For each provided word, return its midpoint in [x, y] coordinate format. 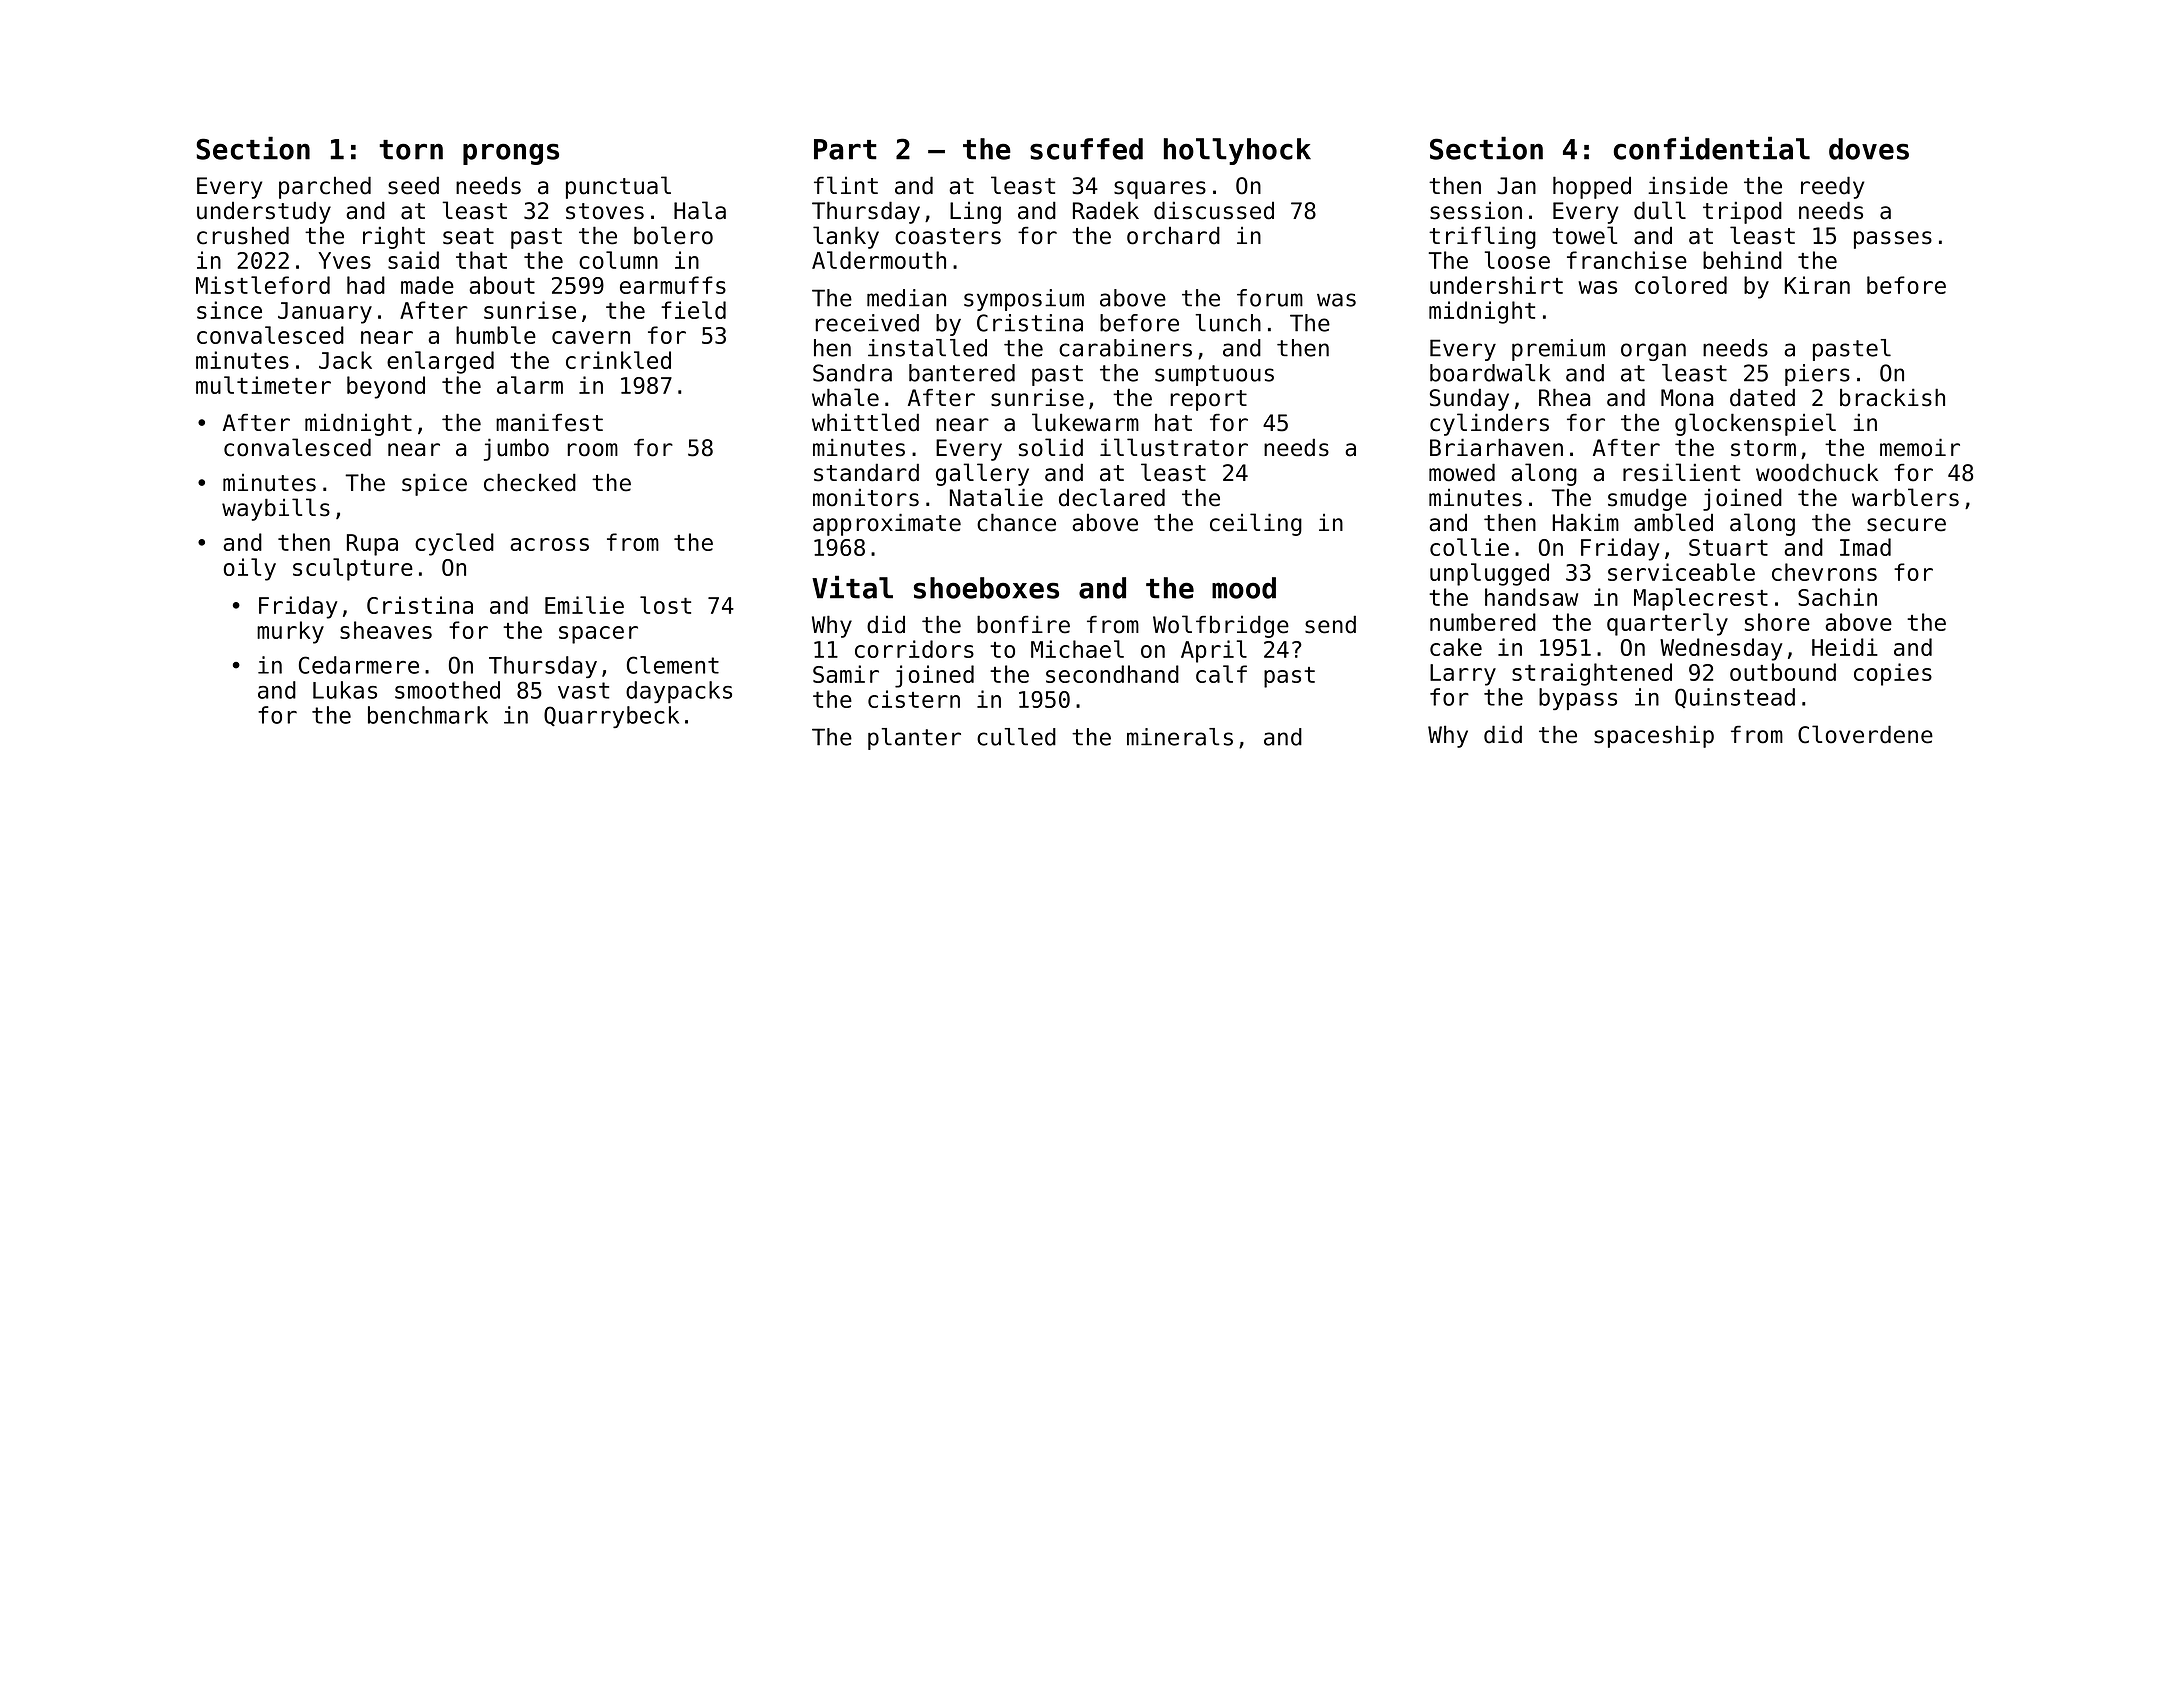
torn [411, 150]
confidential [1712, 148]
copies [1893, 674]
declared [1112, 497]
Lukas [345, 690]
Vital [852, 587]
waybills [276, 509]
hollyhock [1237, 151]
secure [1906, 525]
